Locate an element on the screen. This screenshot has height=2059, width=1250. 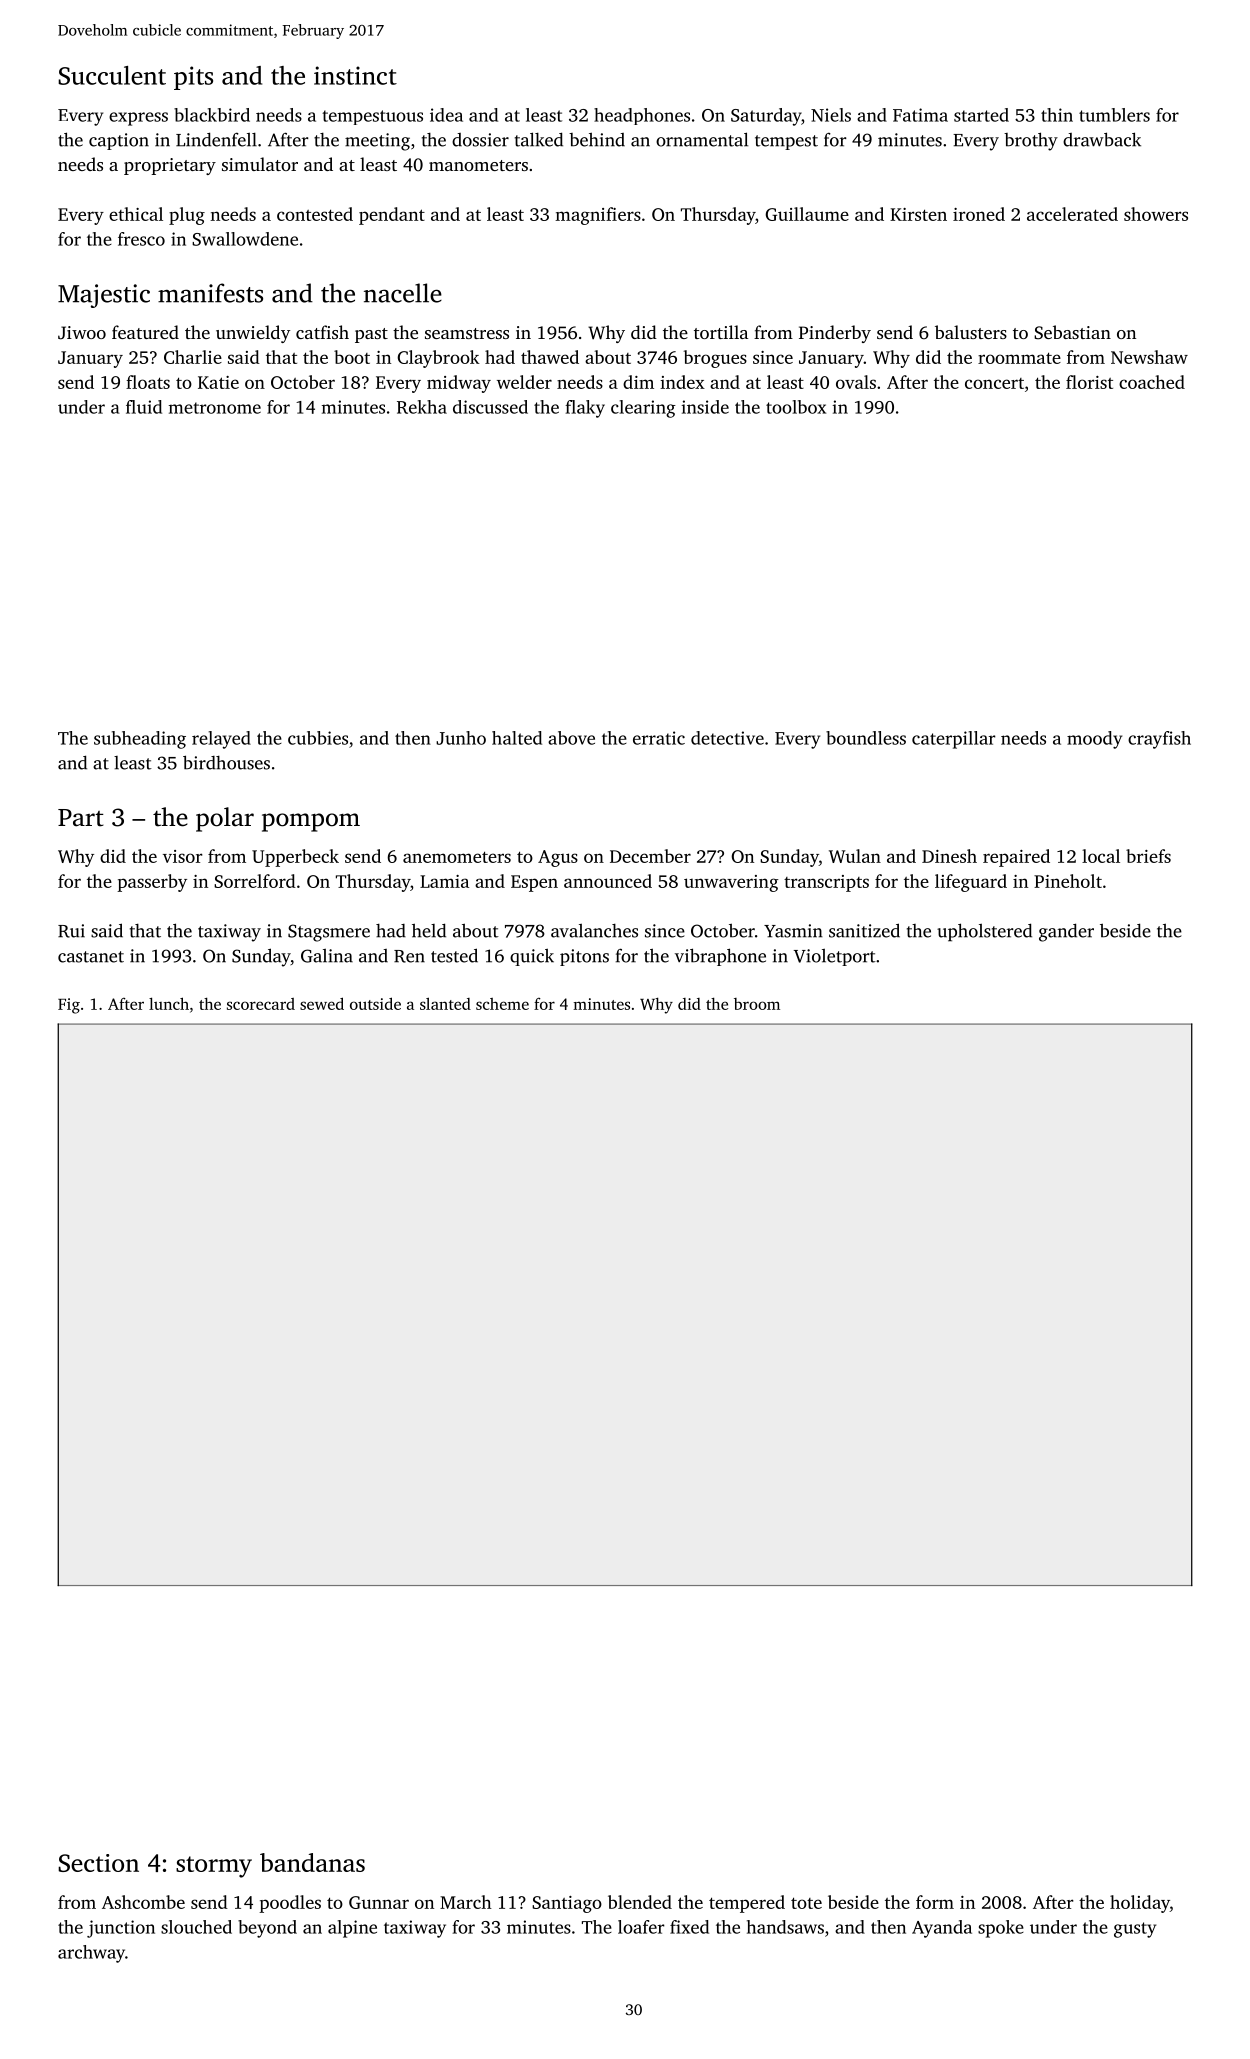
caption is located at coordinates (119, 141).
